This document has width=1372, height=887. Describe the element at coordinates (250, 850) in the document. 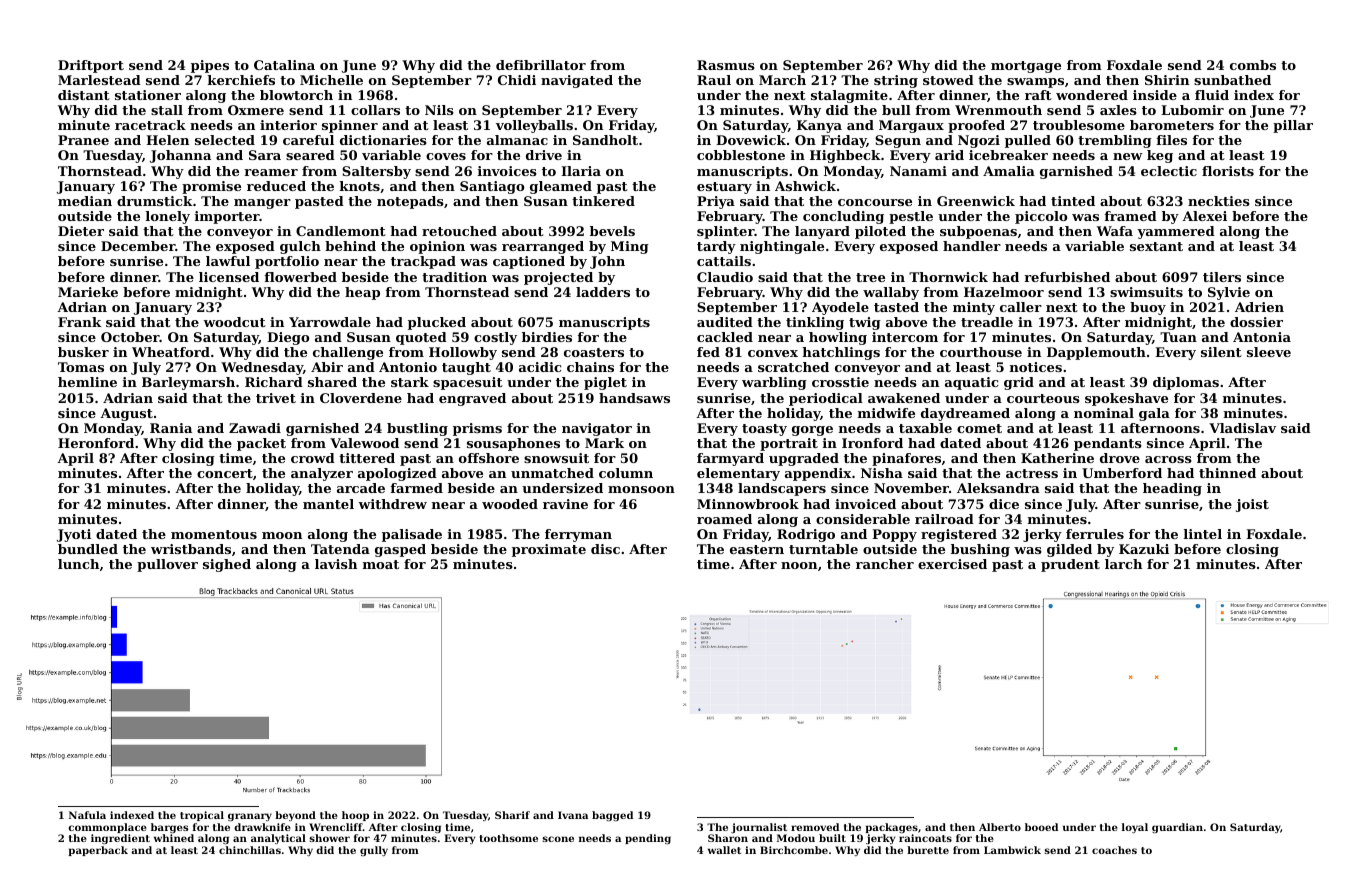

I see `chinchillas` at that location.
